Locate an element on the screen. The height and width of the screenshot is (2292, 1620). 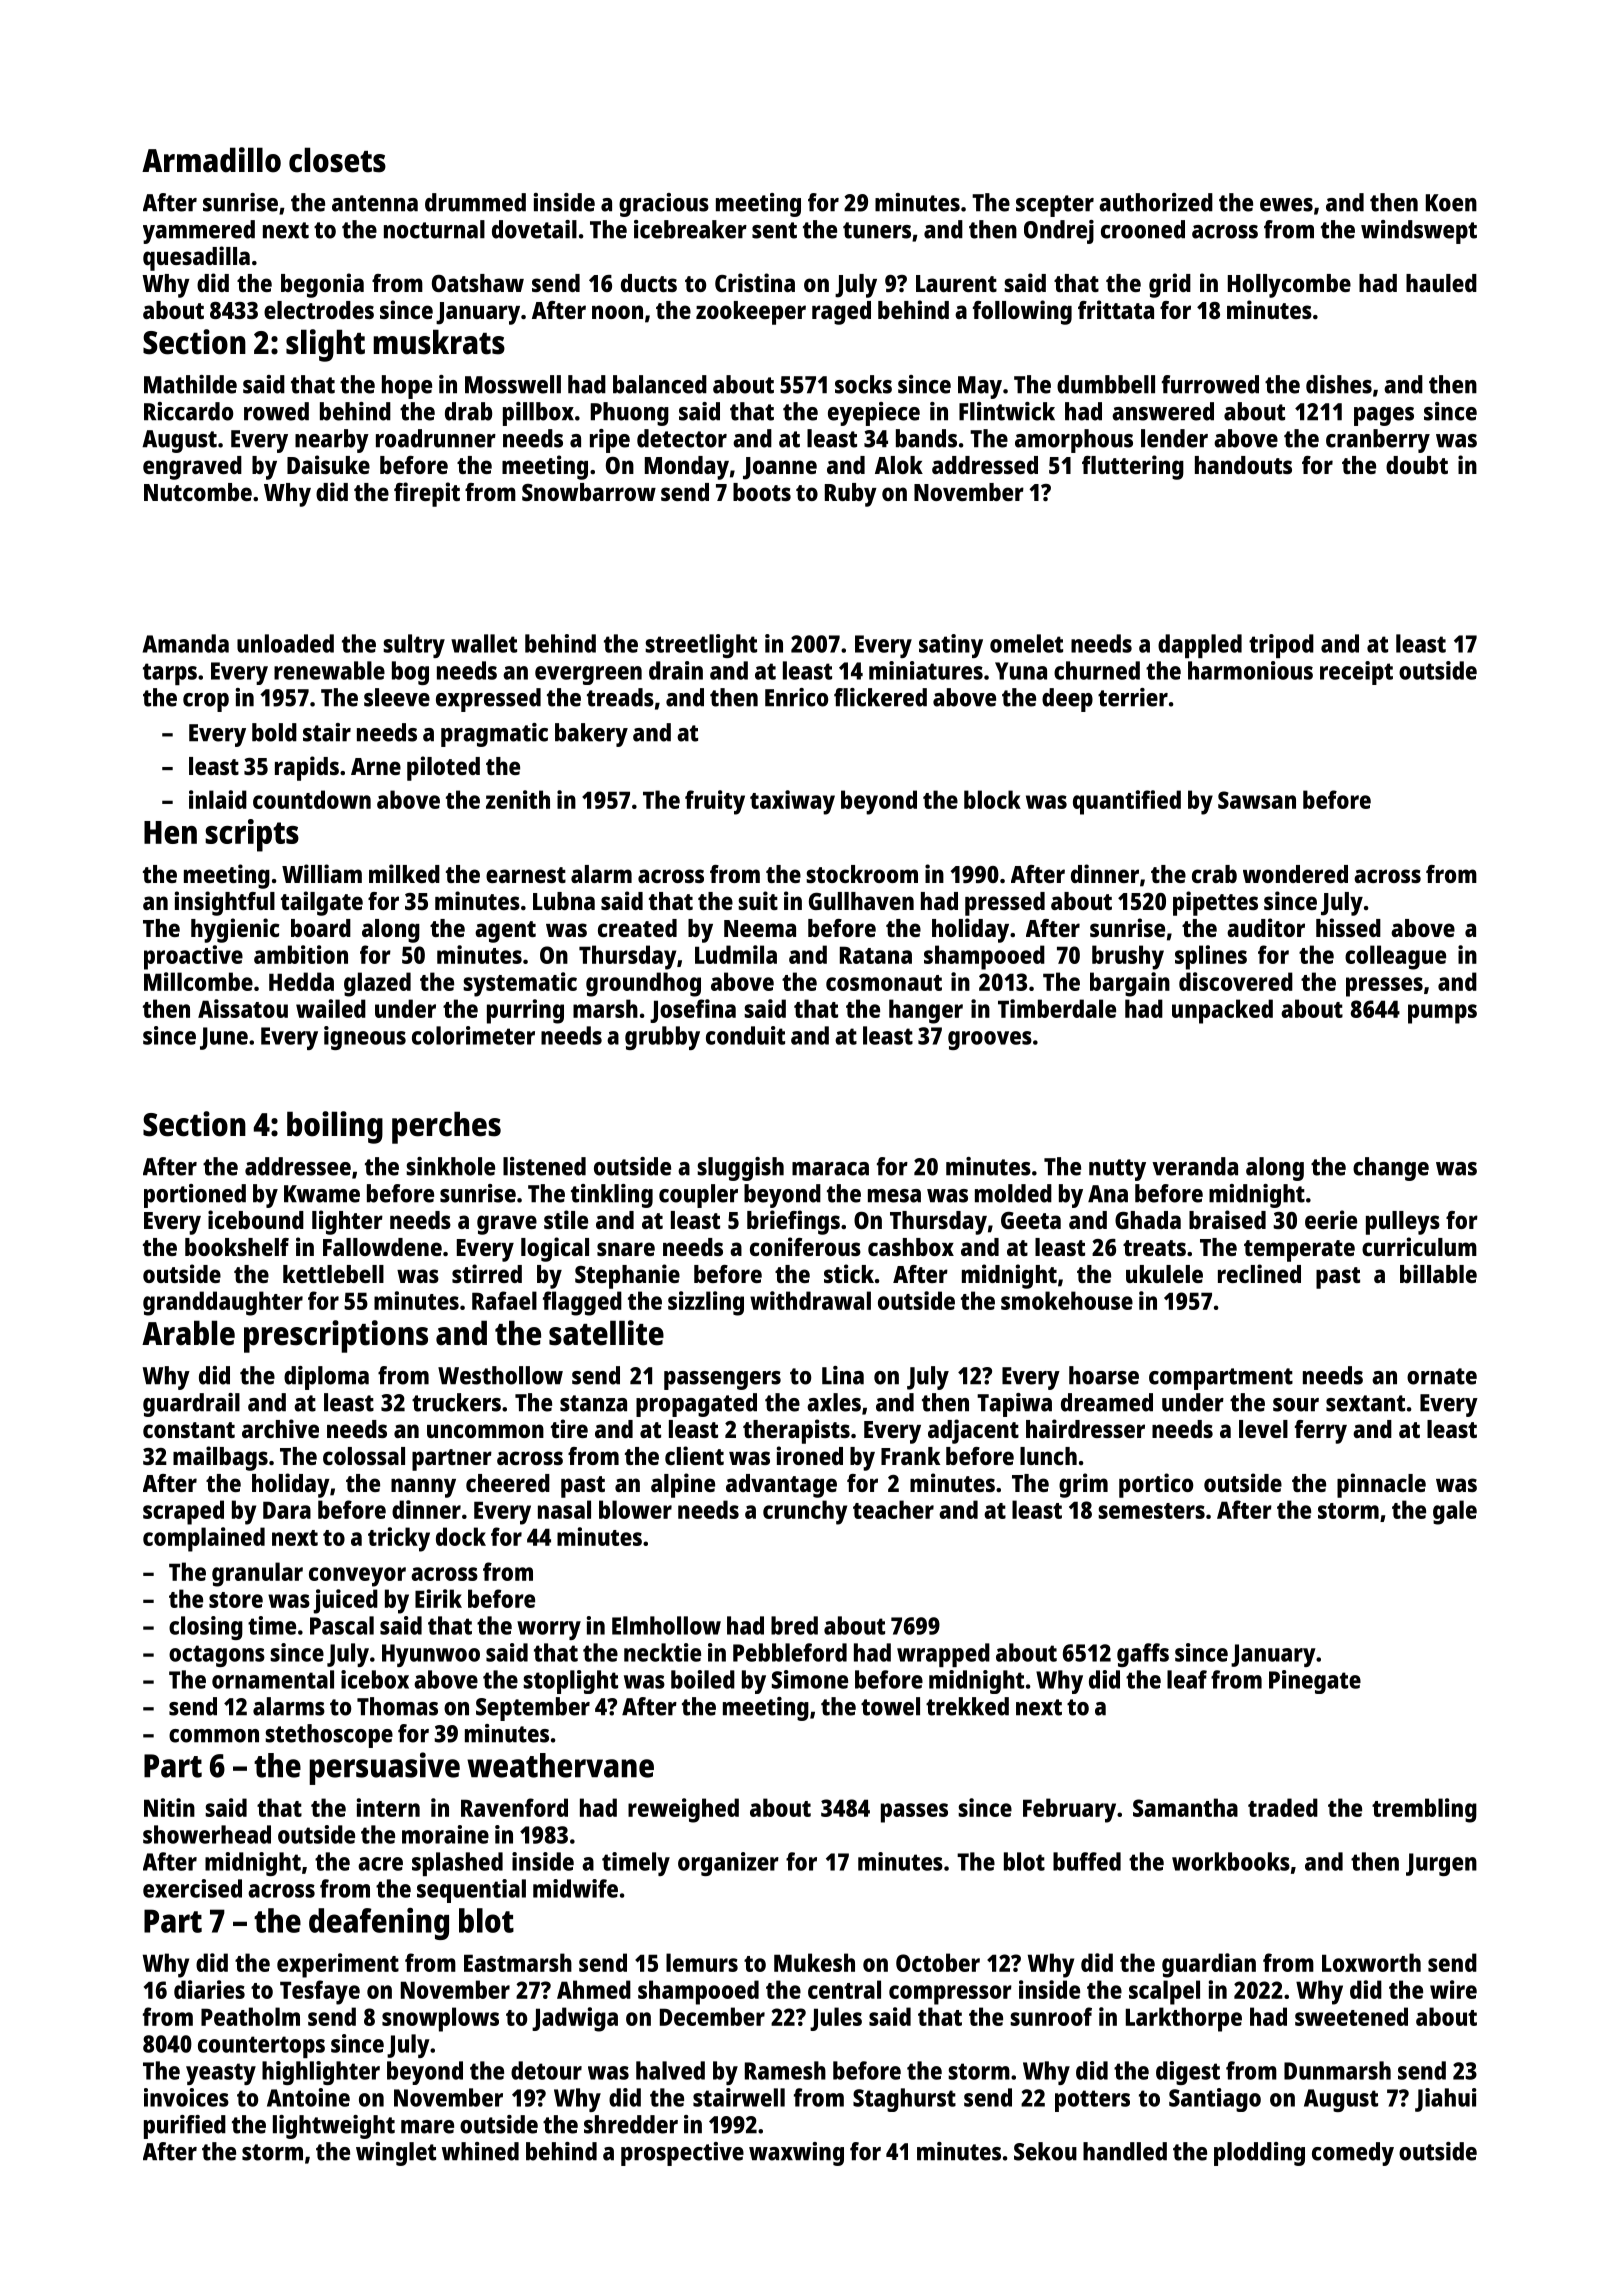
Nutcombe is located at coordinates (198, 492).
